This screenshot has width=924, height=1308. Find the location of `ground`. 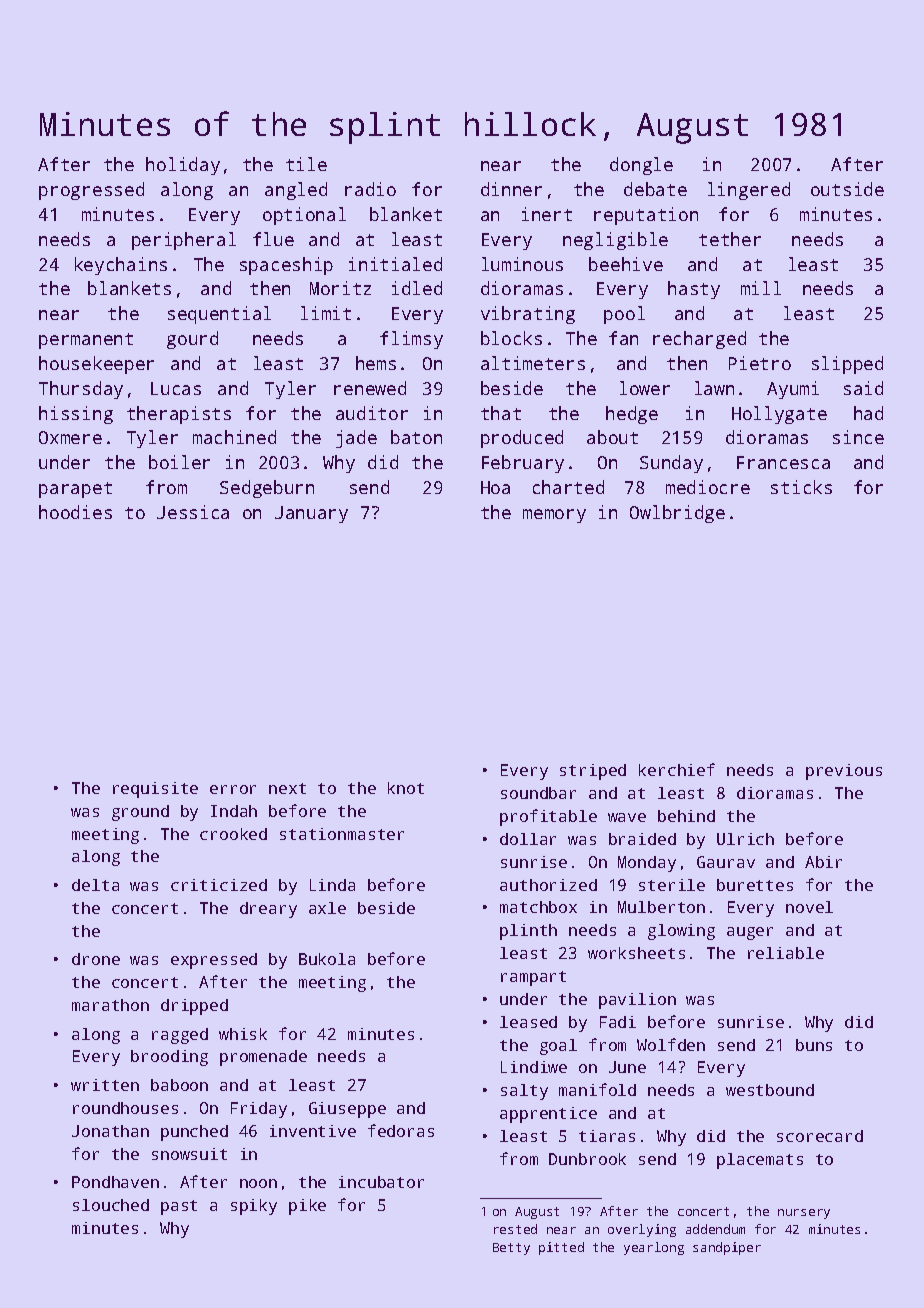

ground is located at coordinates (140, 813).
